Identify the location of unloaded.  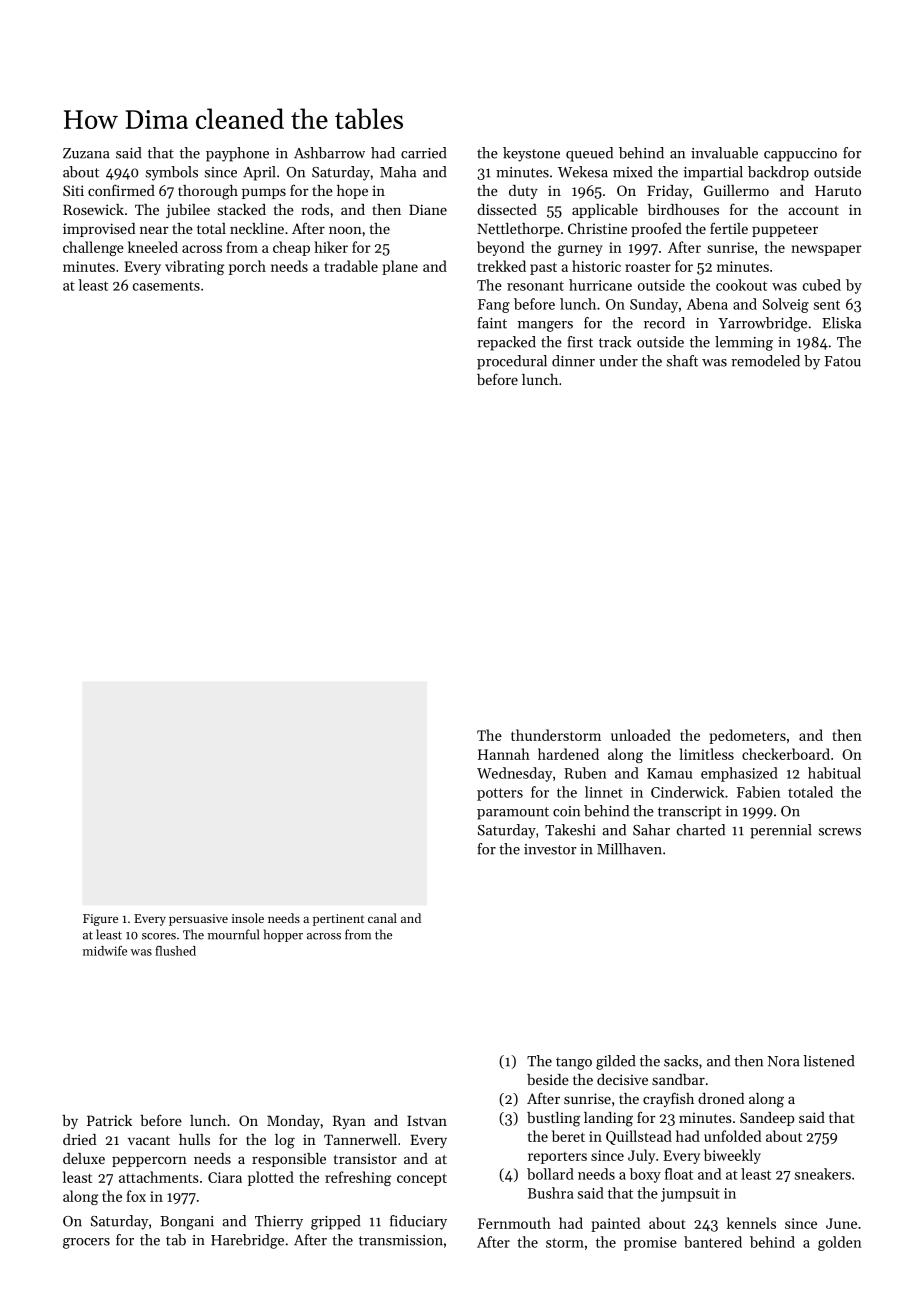
(641, 735).
